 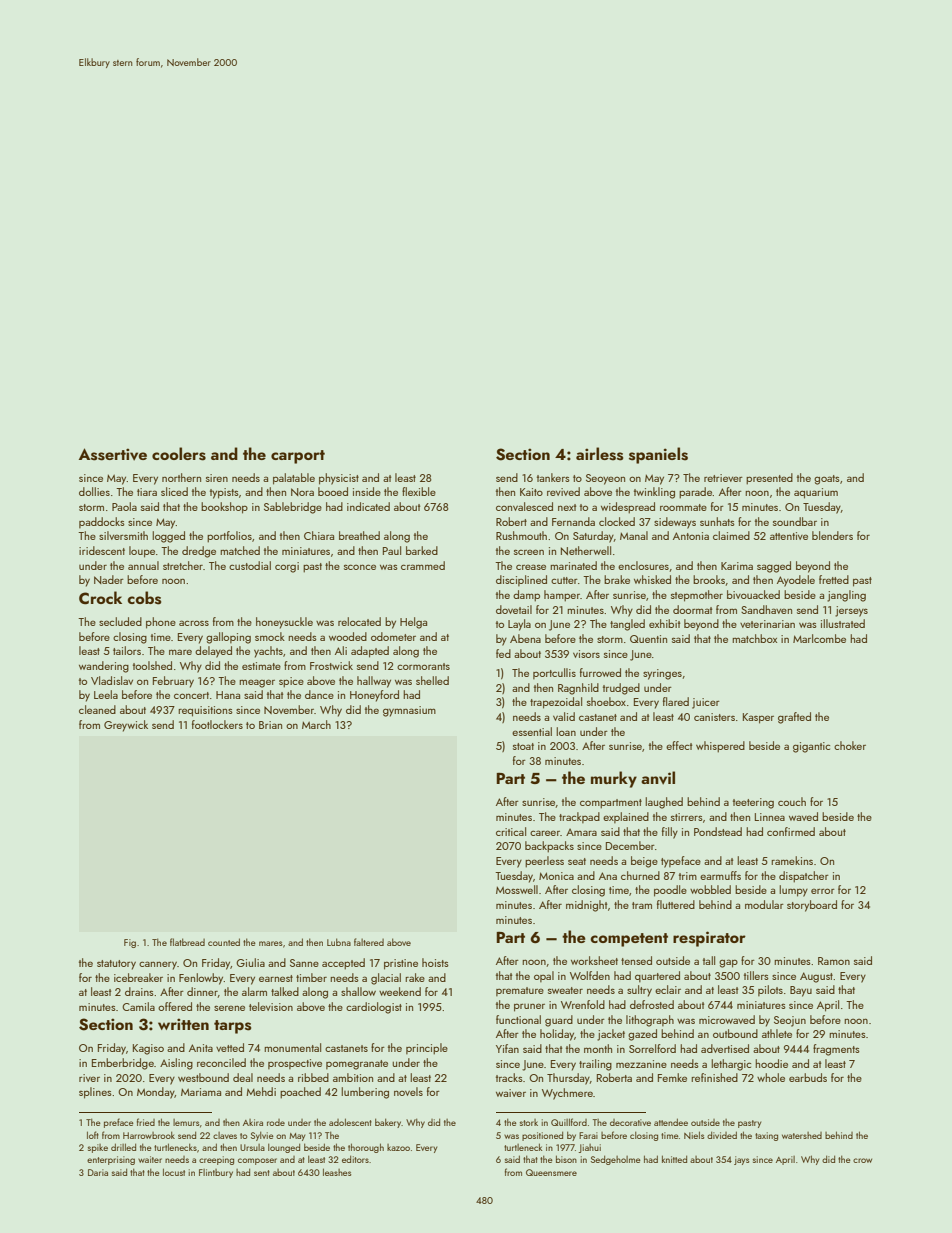 I want to click on principle, so click(x=427, y=1049).
